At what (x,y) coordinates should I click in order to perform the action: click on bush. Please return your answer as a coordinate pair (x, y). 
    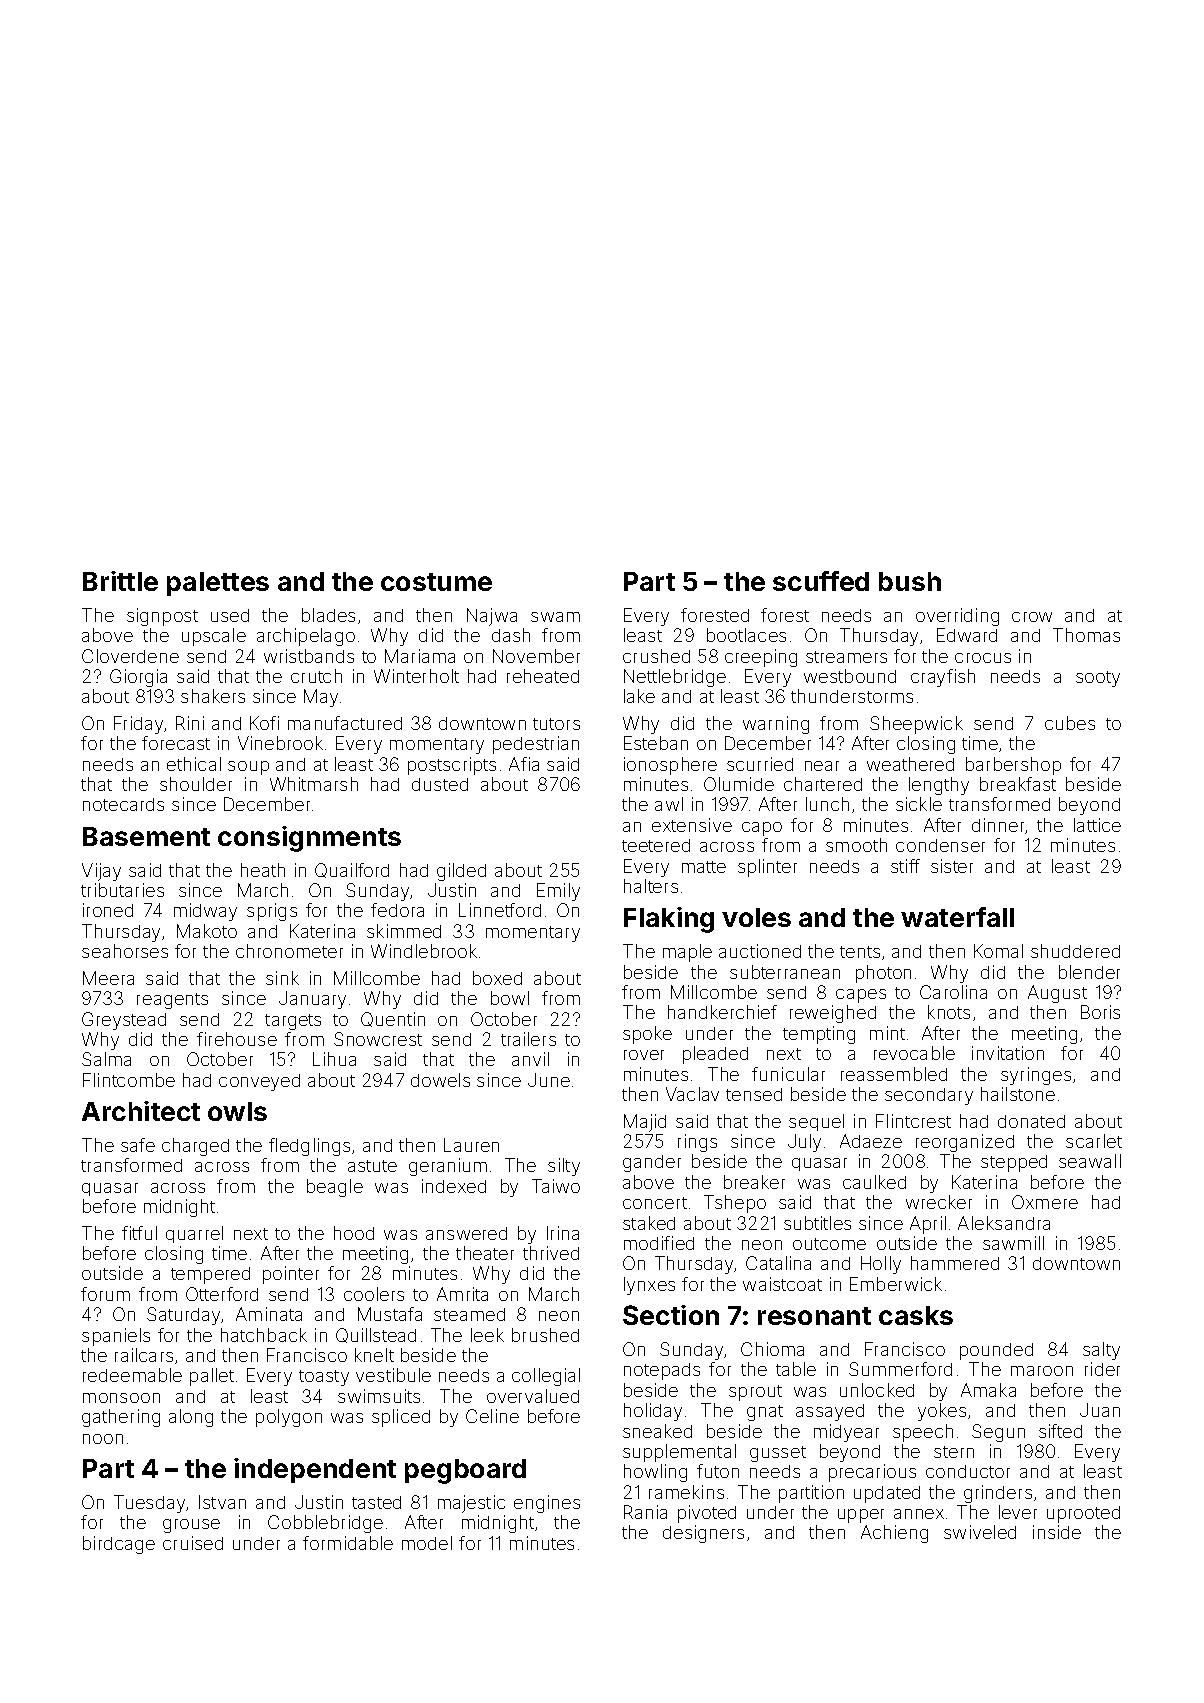
    Looking at the image, I should click on (910, 581).
